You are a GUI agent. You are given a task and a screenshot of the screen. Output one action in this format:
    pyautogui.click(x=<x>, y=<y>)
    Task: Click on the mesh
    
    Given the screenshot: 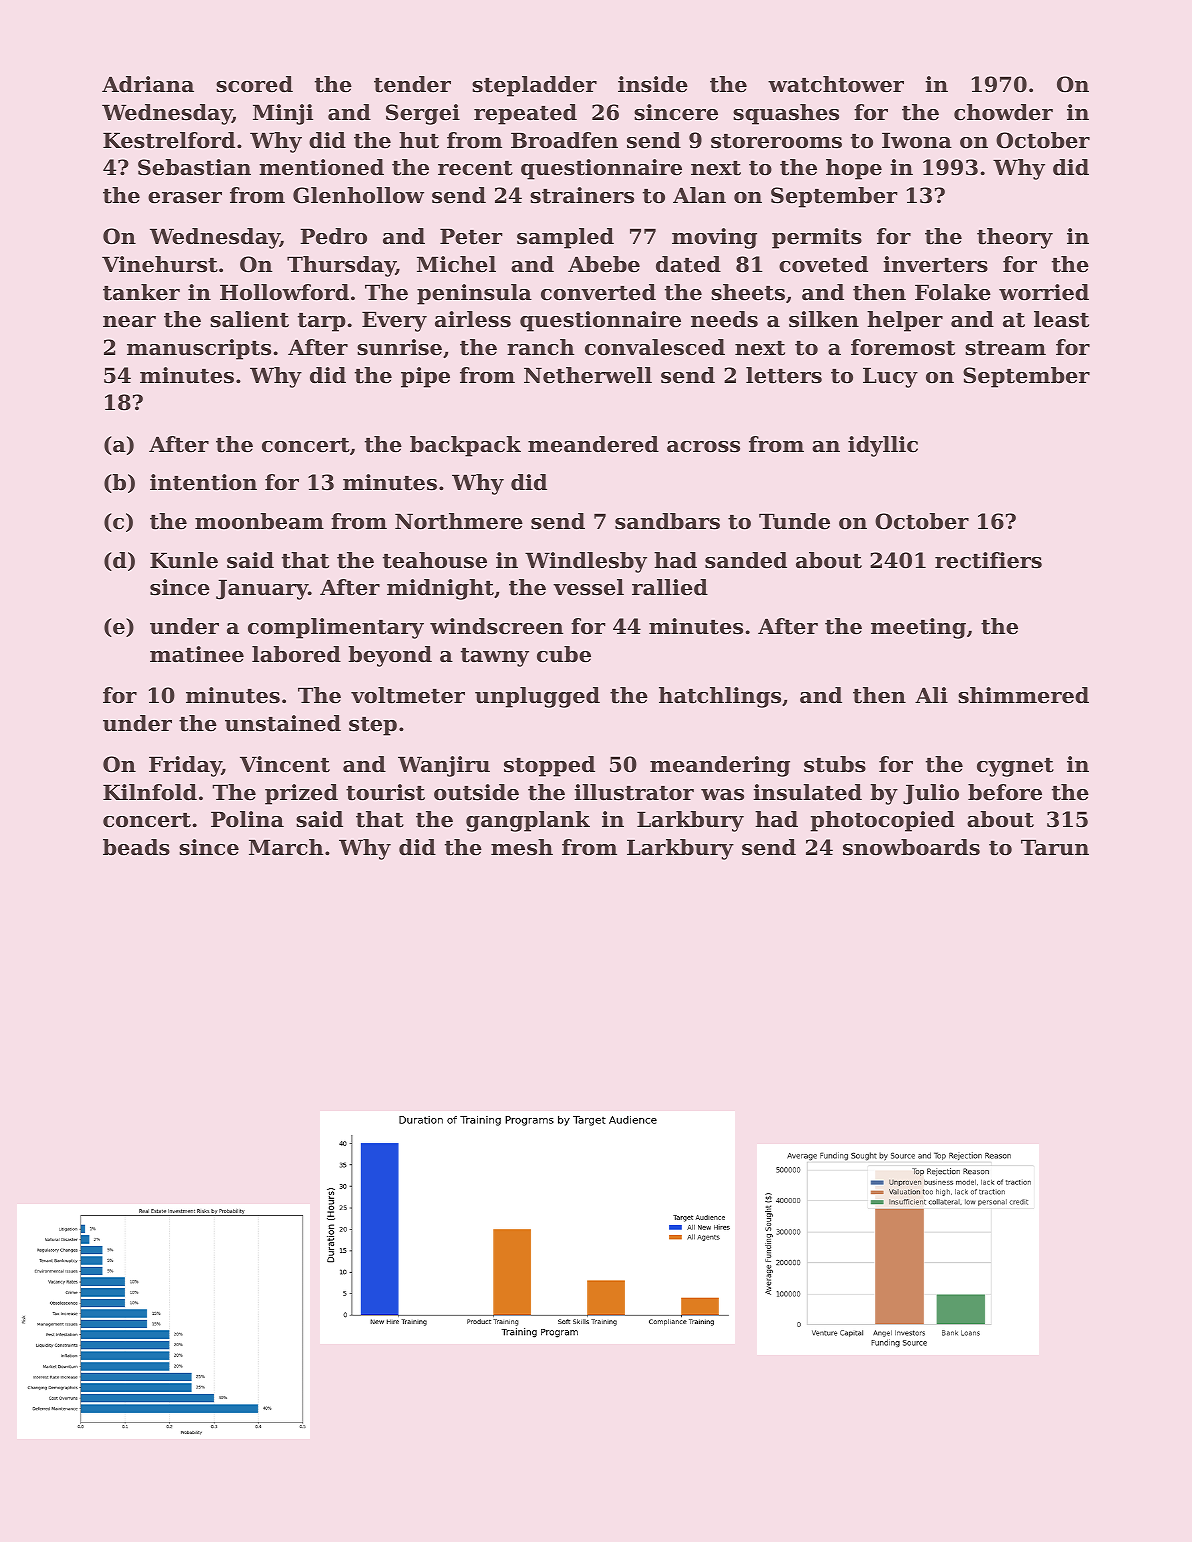 What is the action you would take?
    pyautogui.click(x=522, y=847)
